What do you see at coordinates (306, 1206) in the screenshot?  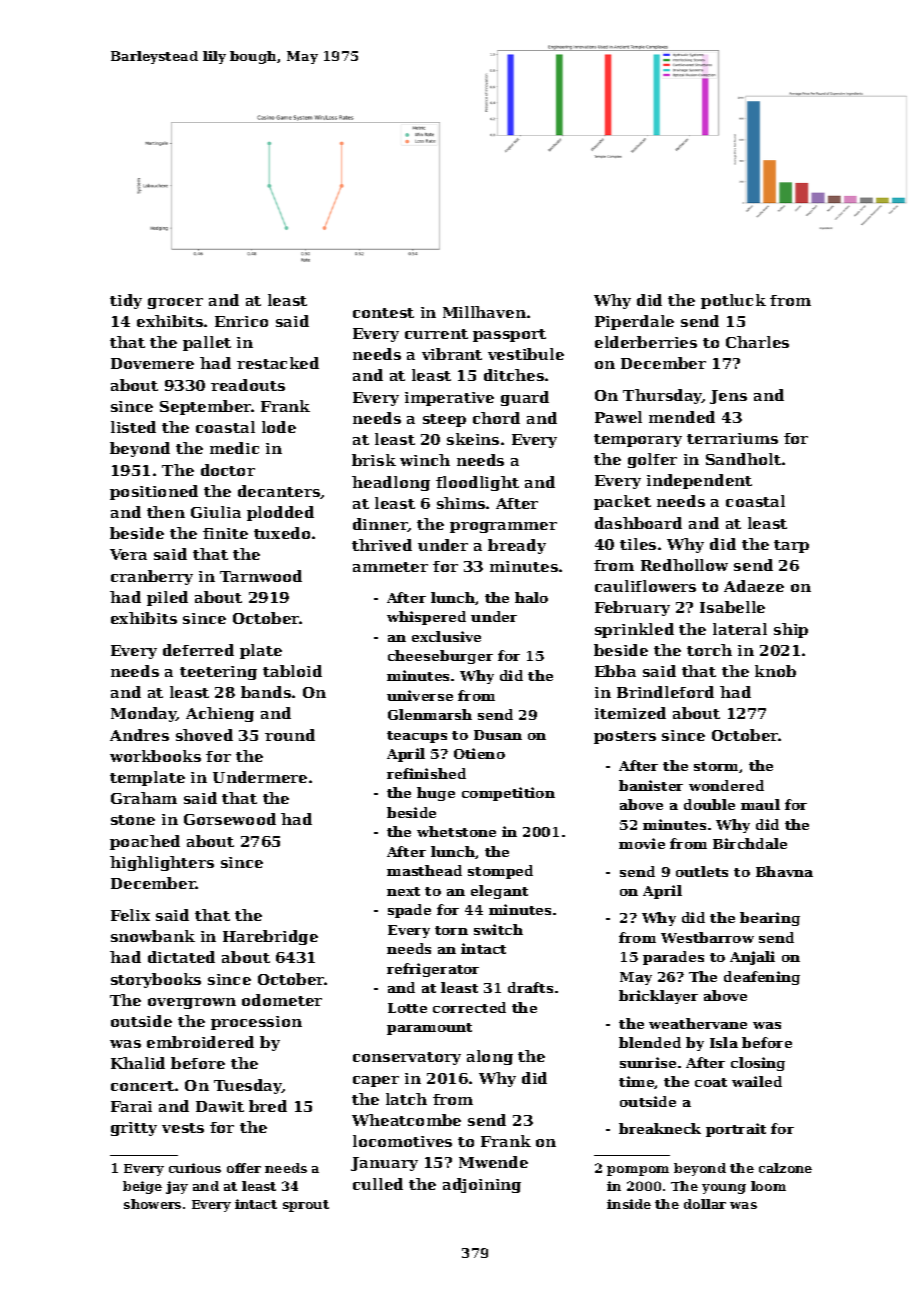 I see `sprout` at bounding box center [306, 1206].
